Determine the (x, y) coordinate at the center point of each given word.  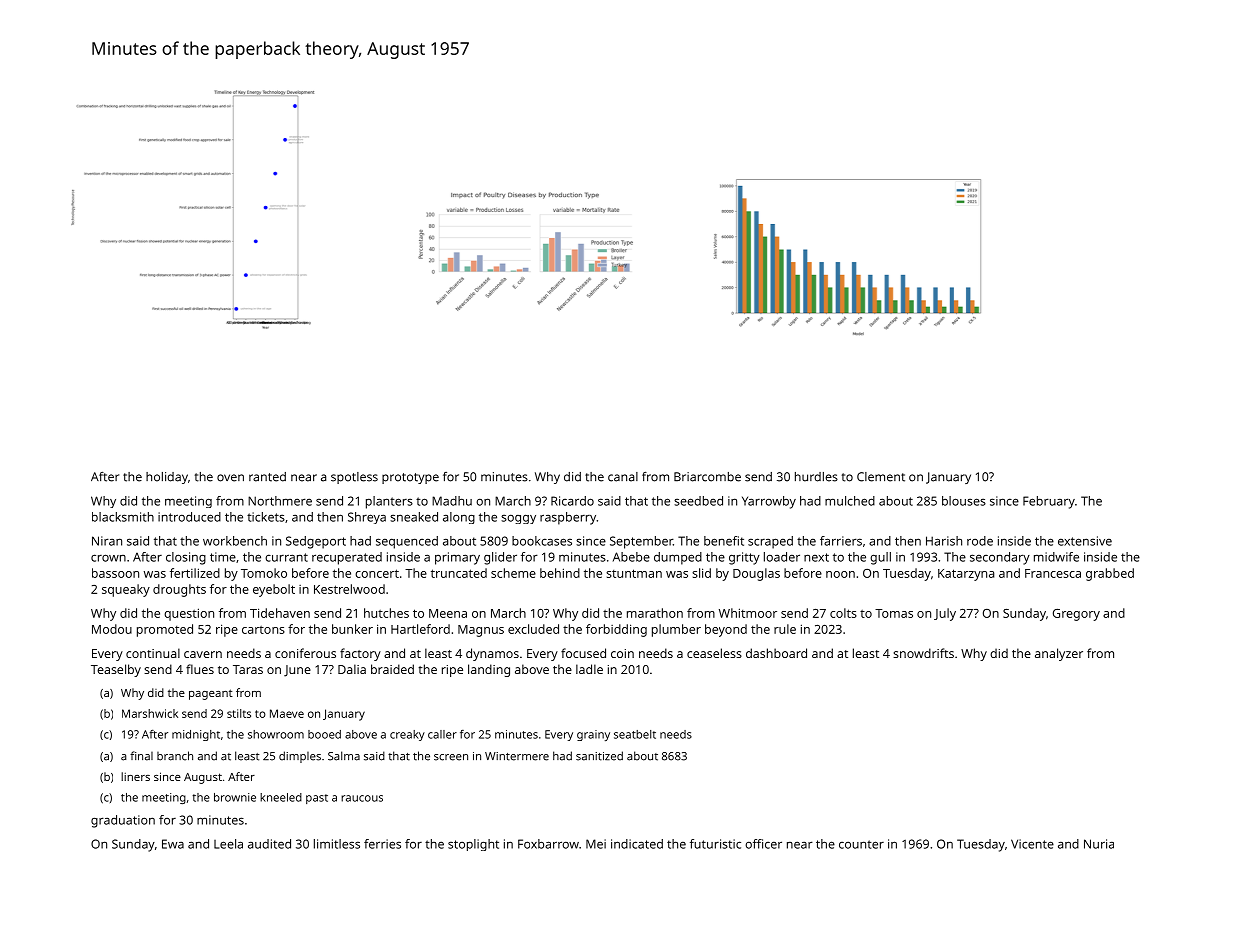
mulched (850, 501)
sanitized (599, 756)
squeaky (126, 590)
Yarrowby (769, 502)
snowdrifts (923, 653)
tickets (266, 517)
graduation (123, 821)
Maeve (287, 713)
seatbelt (635, 734)
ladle (589, 669)
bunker (352, 629)
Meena (448, 613)
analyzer (1059, 654)
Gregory (1076, 615)
